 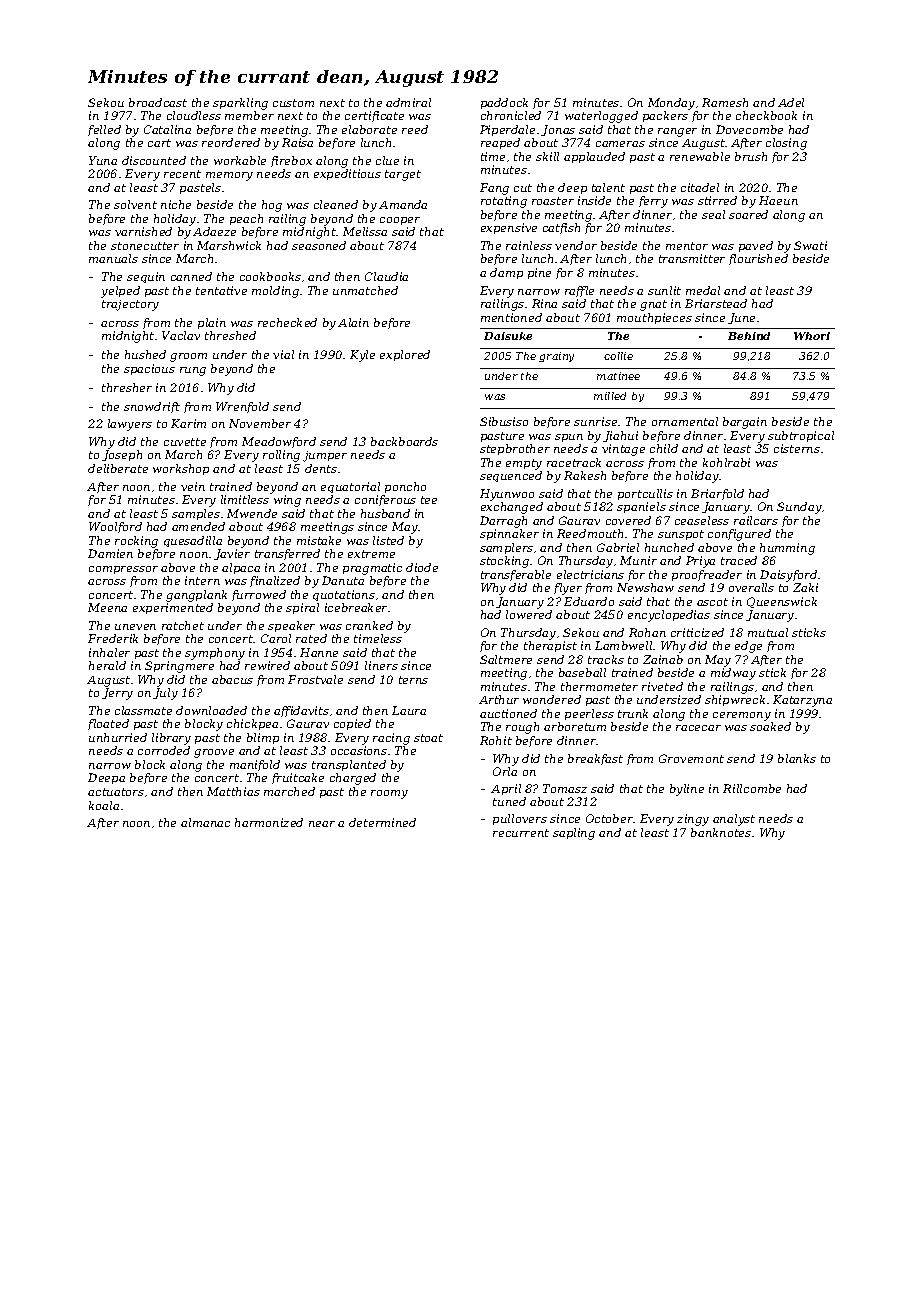 I want to click on admiral, so click(x=408, y=102).
